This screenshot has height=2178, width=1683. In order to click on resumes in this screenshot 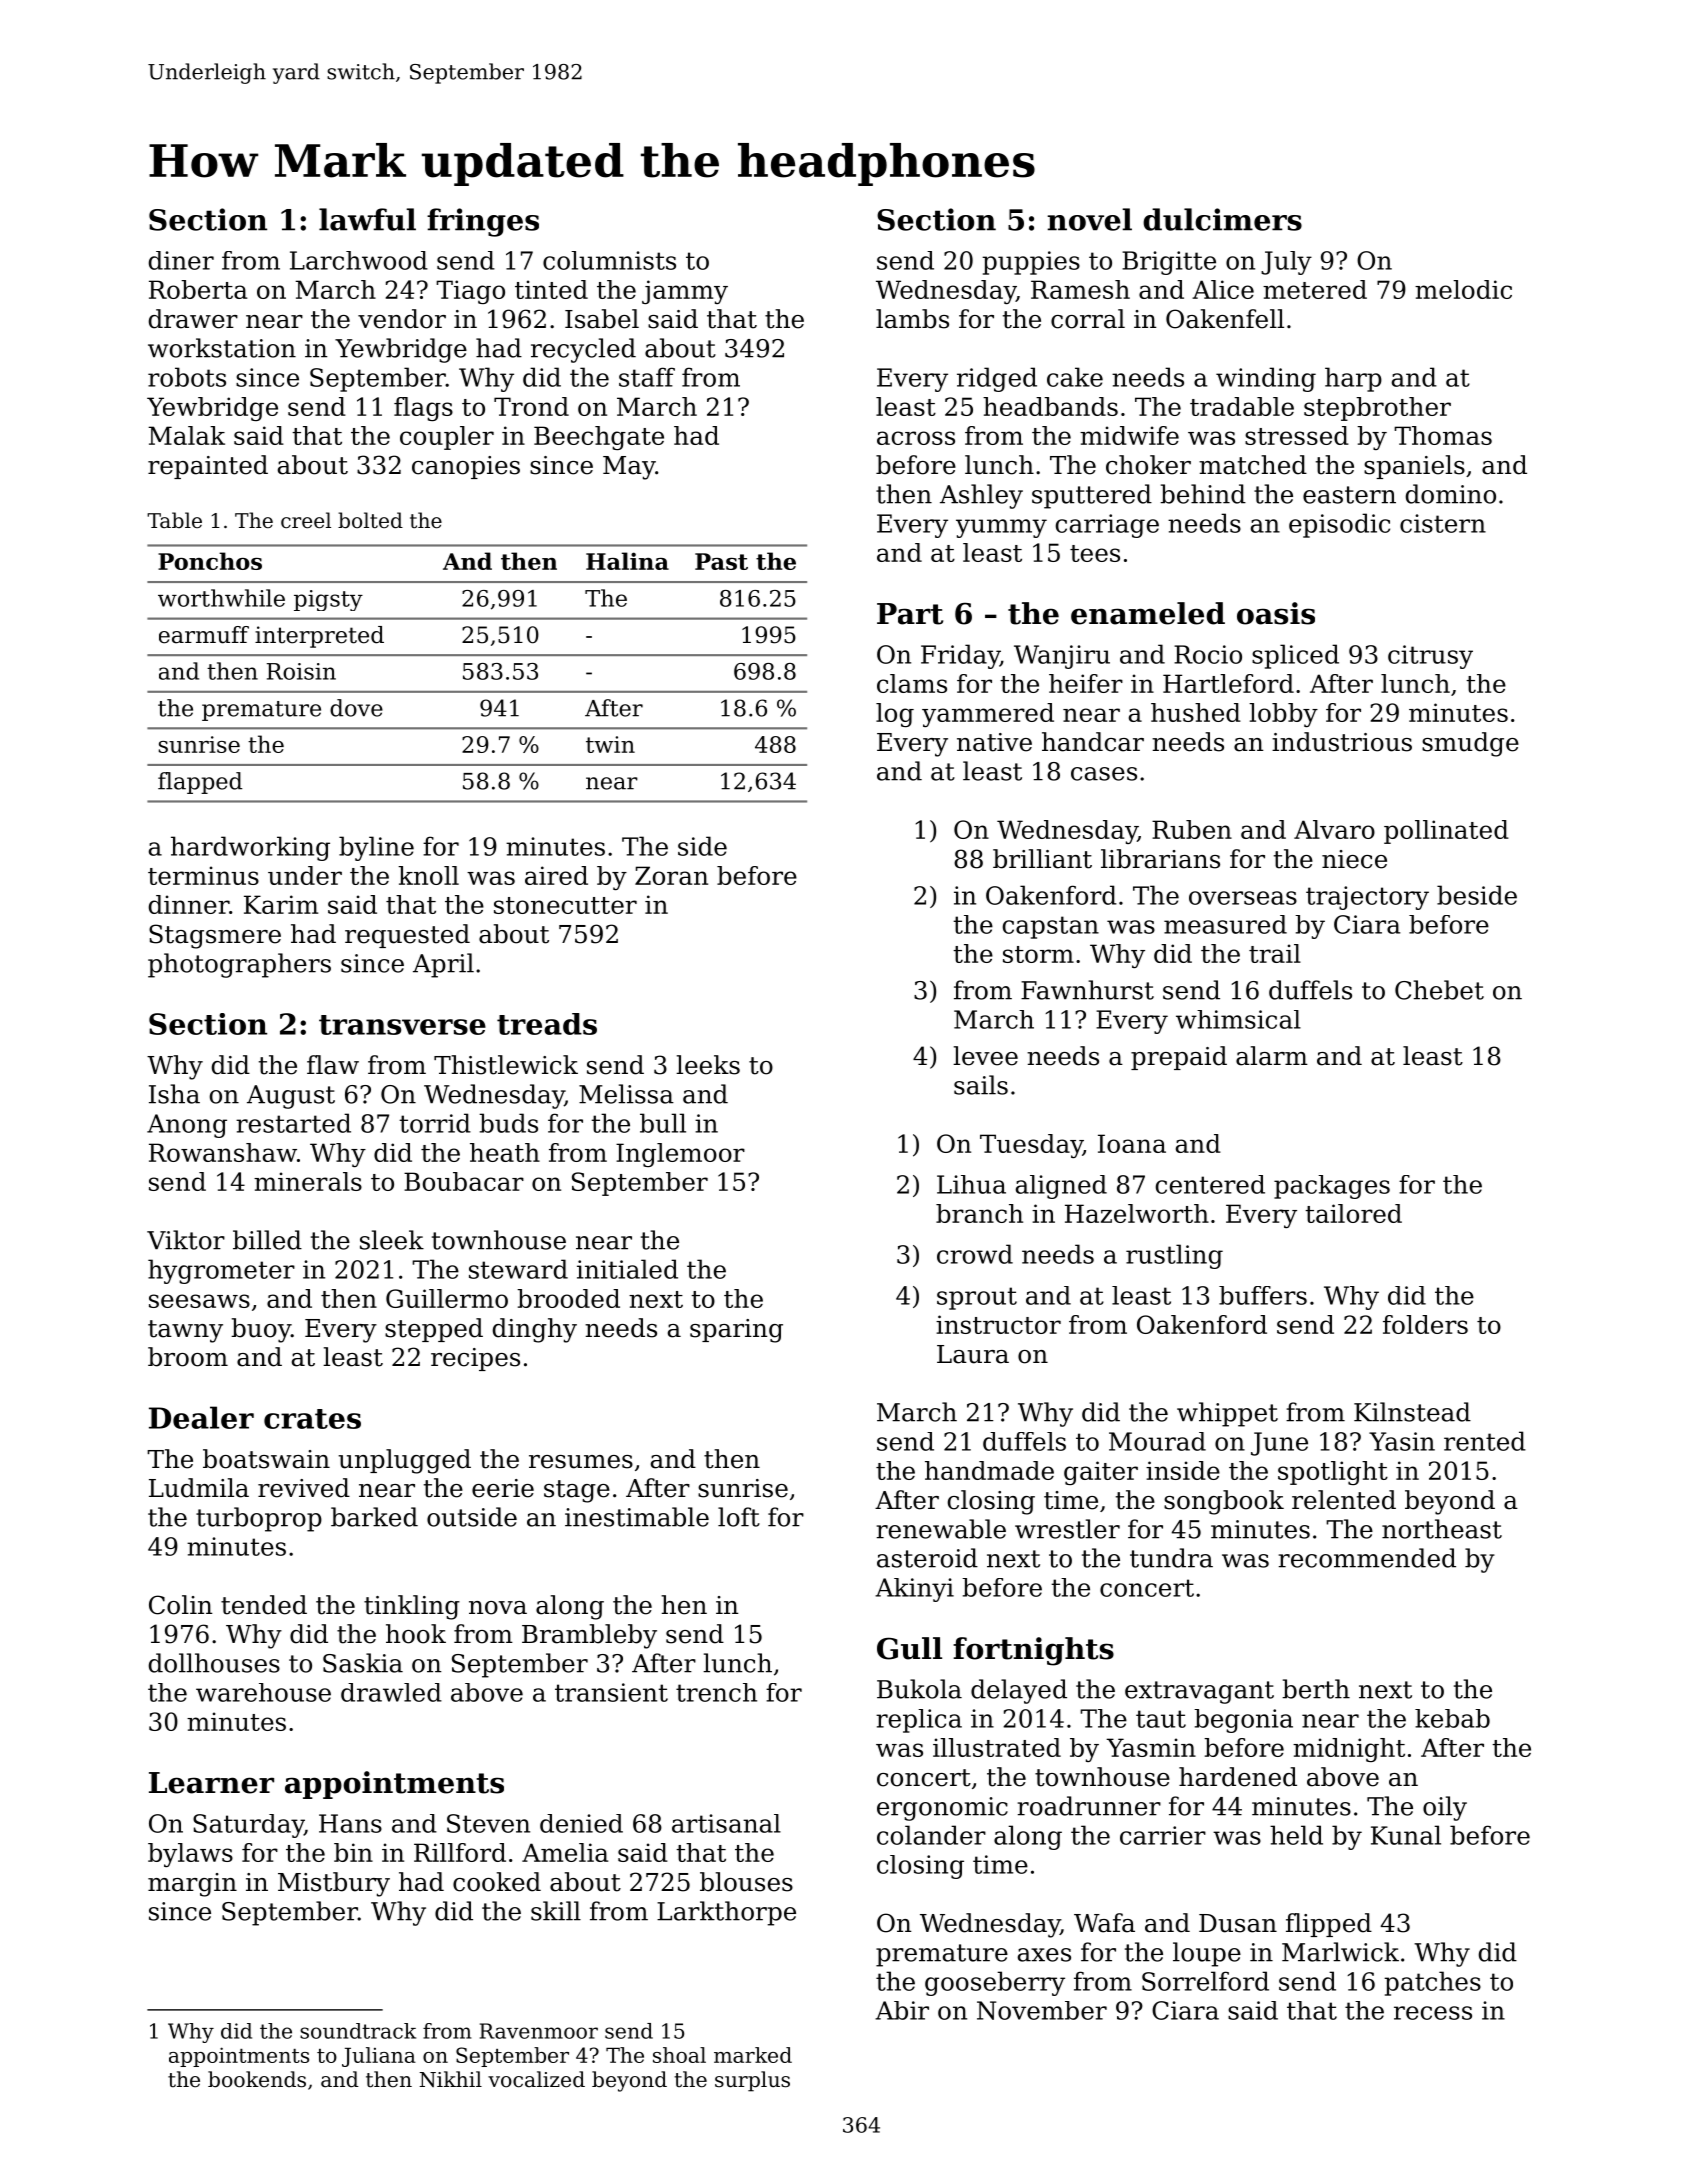, I will do `click(581, 1462)`.
